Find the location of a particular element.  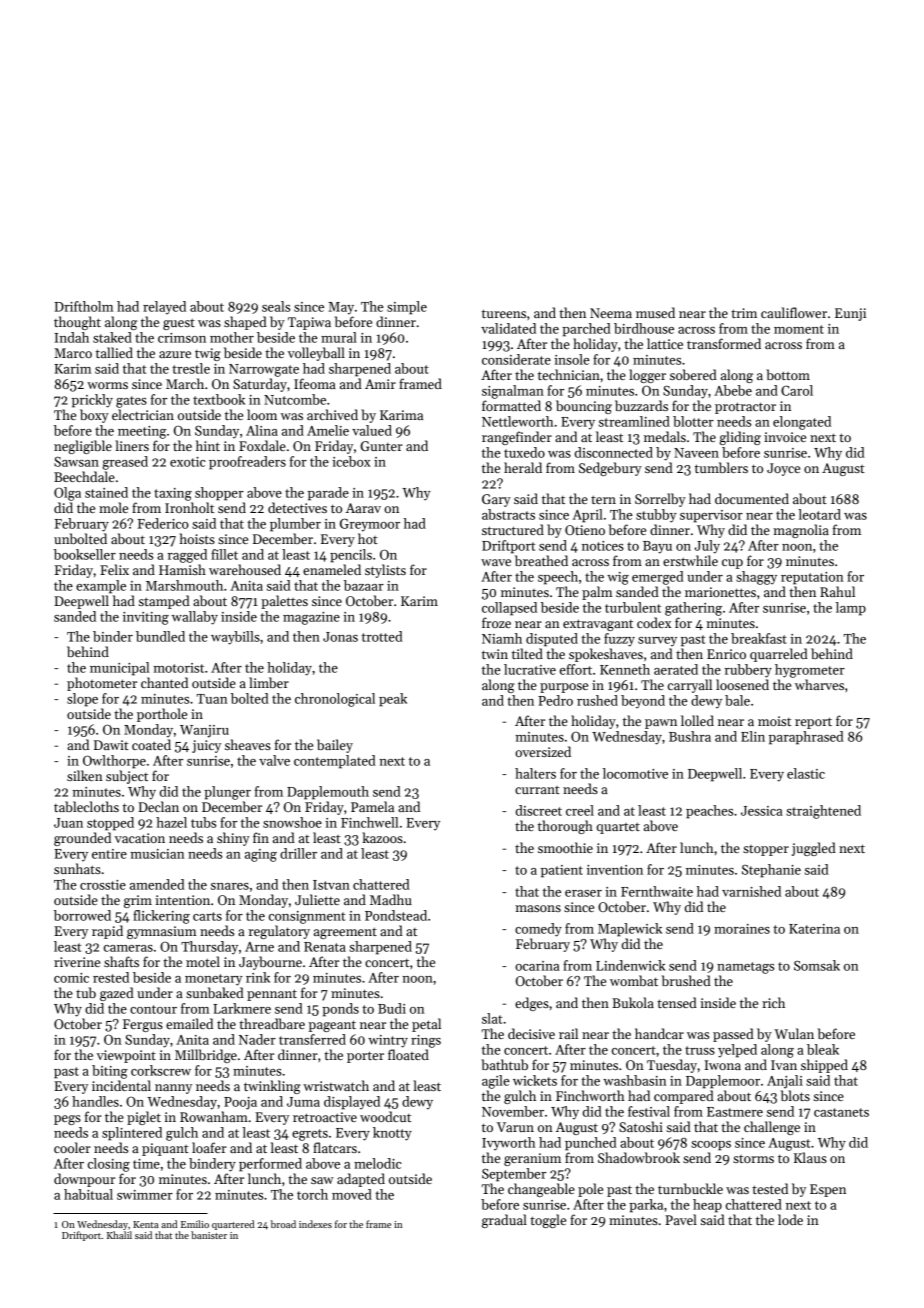

Budi is located at coordinates (392, 1008).
